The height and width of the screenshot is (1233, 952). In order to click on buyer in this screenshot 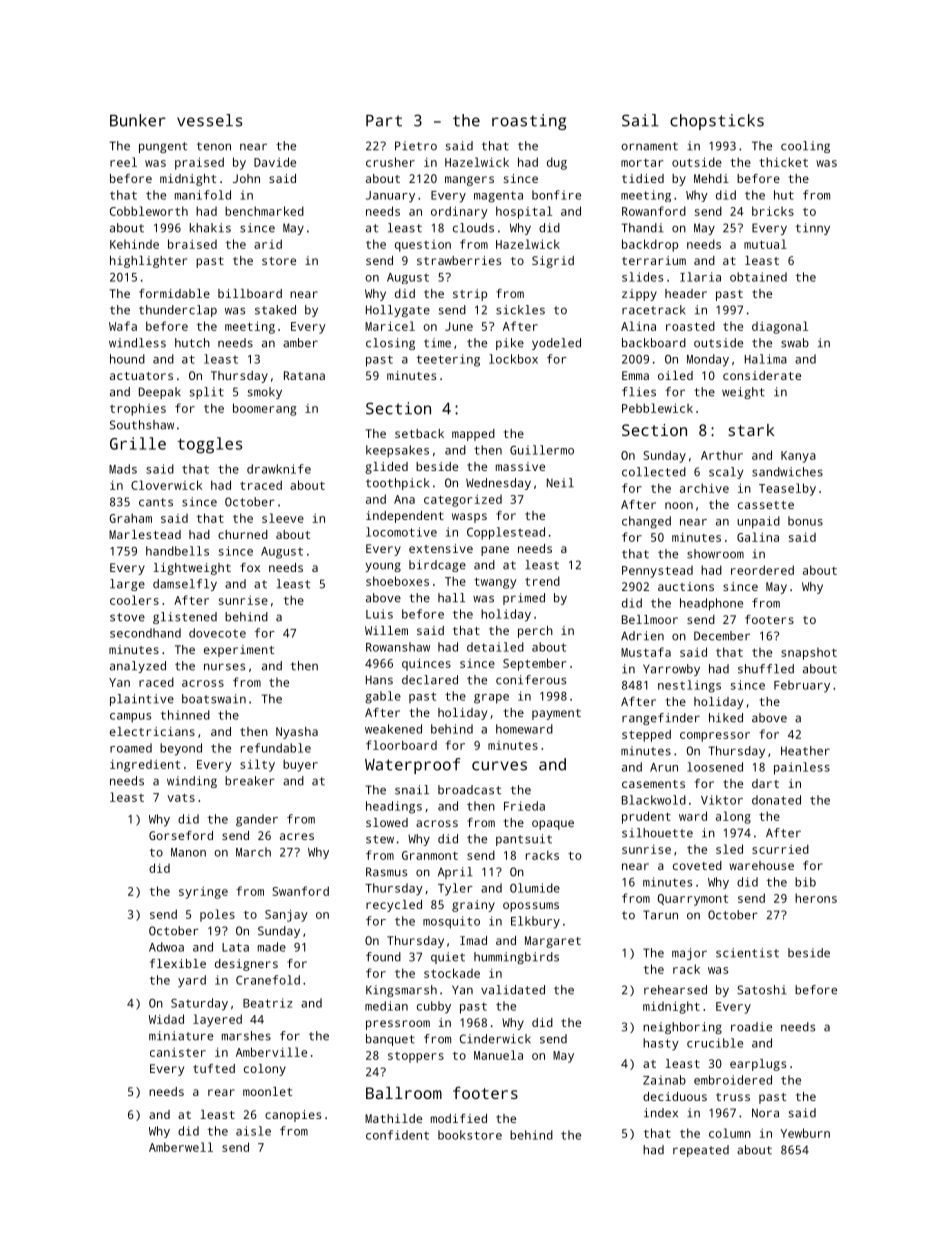, I will do `click(300, 765)`.
